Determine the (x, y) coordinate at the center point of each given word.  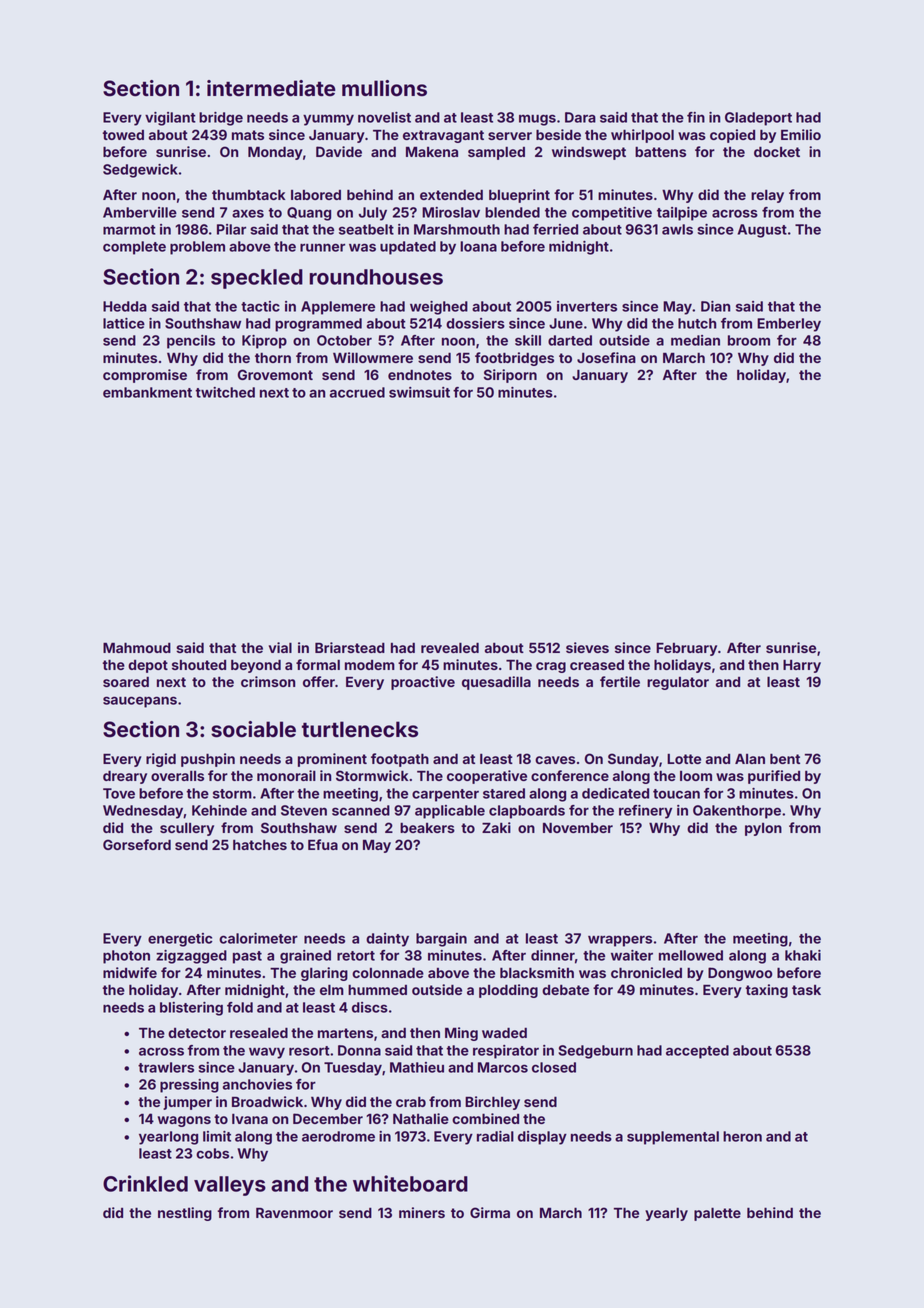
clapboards (527, 812)
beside (558, 134)
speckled (257, 279)
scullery (187, 829)
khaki (803, 955)
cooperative (487, 777)
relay (767, 196)
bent (785, 759)
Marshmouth (457, 229)
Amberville (140, 212)
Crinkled (145, 1183)
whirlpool (642, 136)
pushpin (208, 760)
